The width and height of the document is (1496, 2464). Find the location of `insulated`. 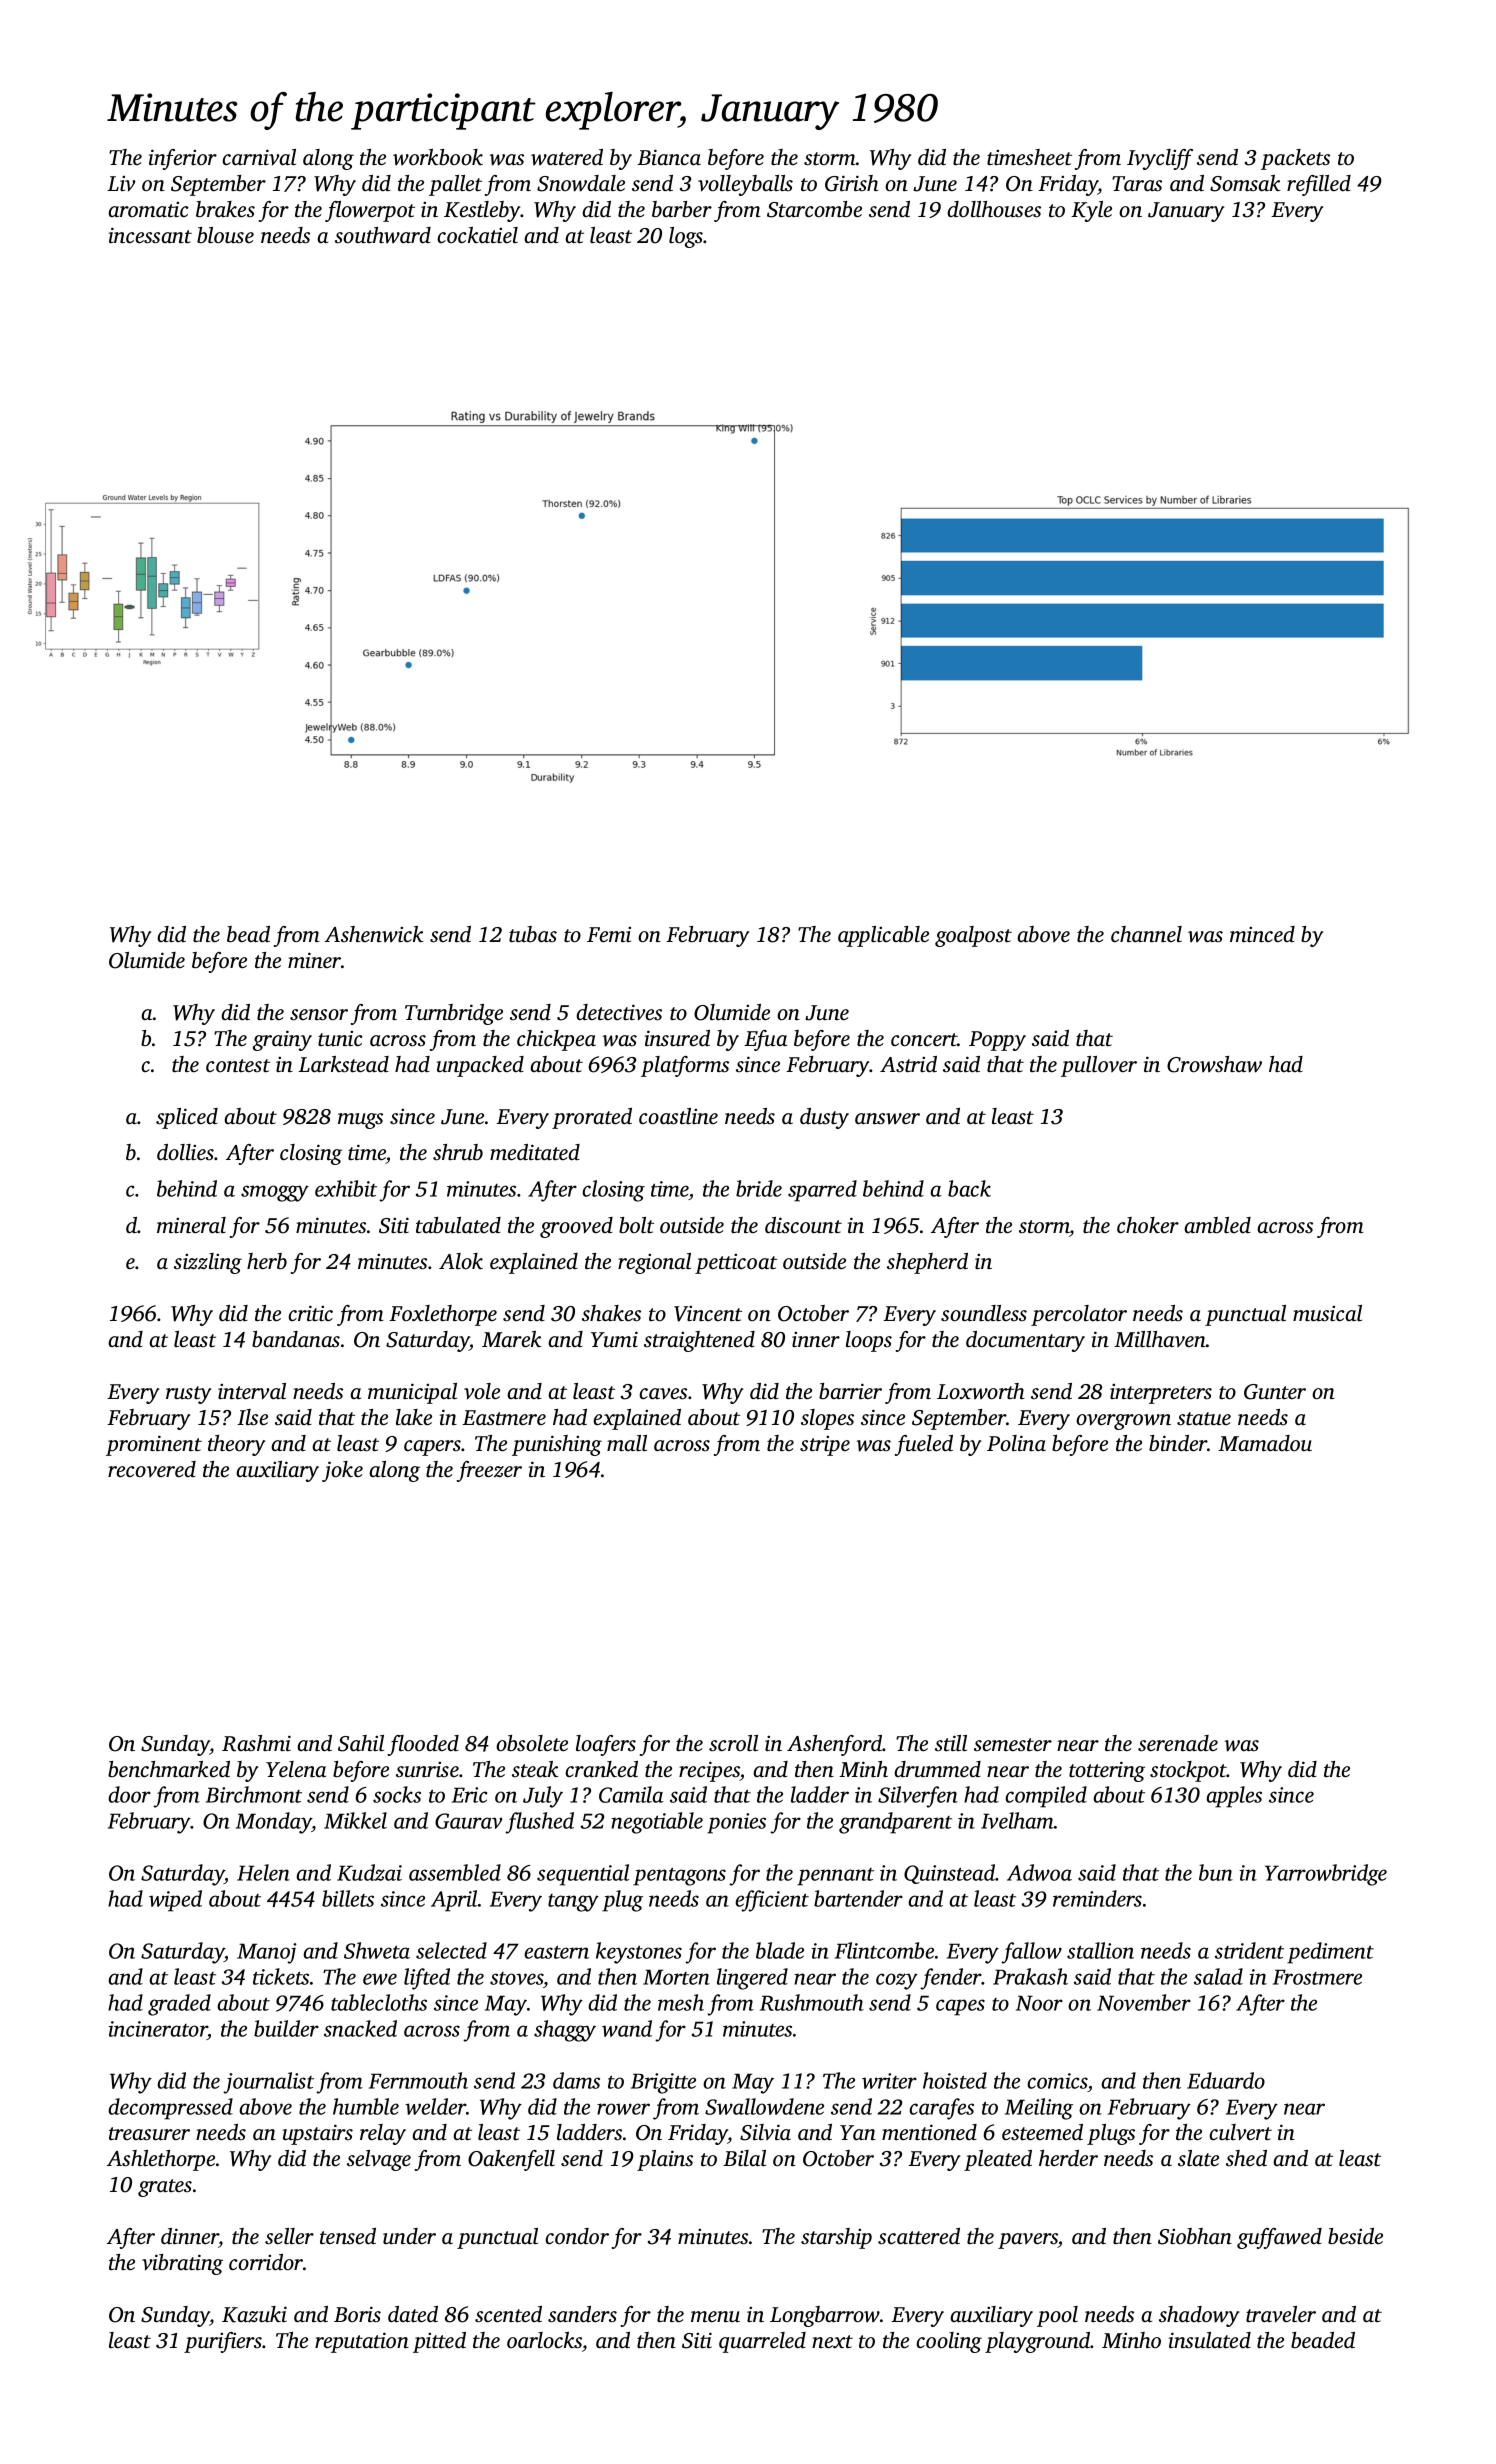

insulated is located at coordinates (1210, 2340).
